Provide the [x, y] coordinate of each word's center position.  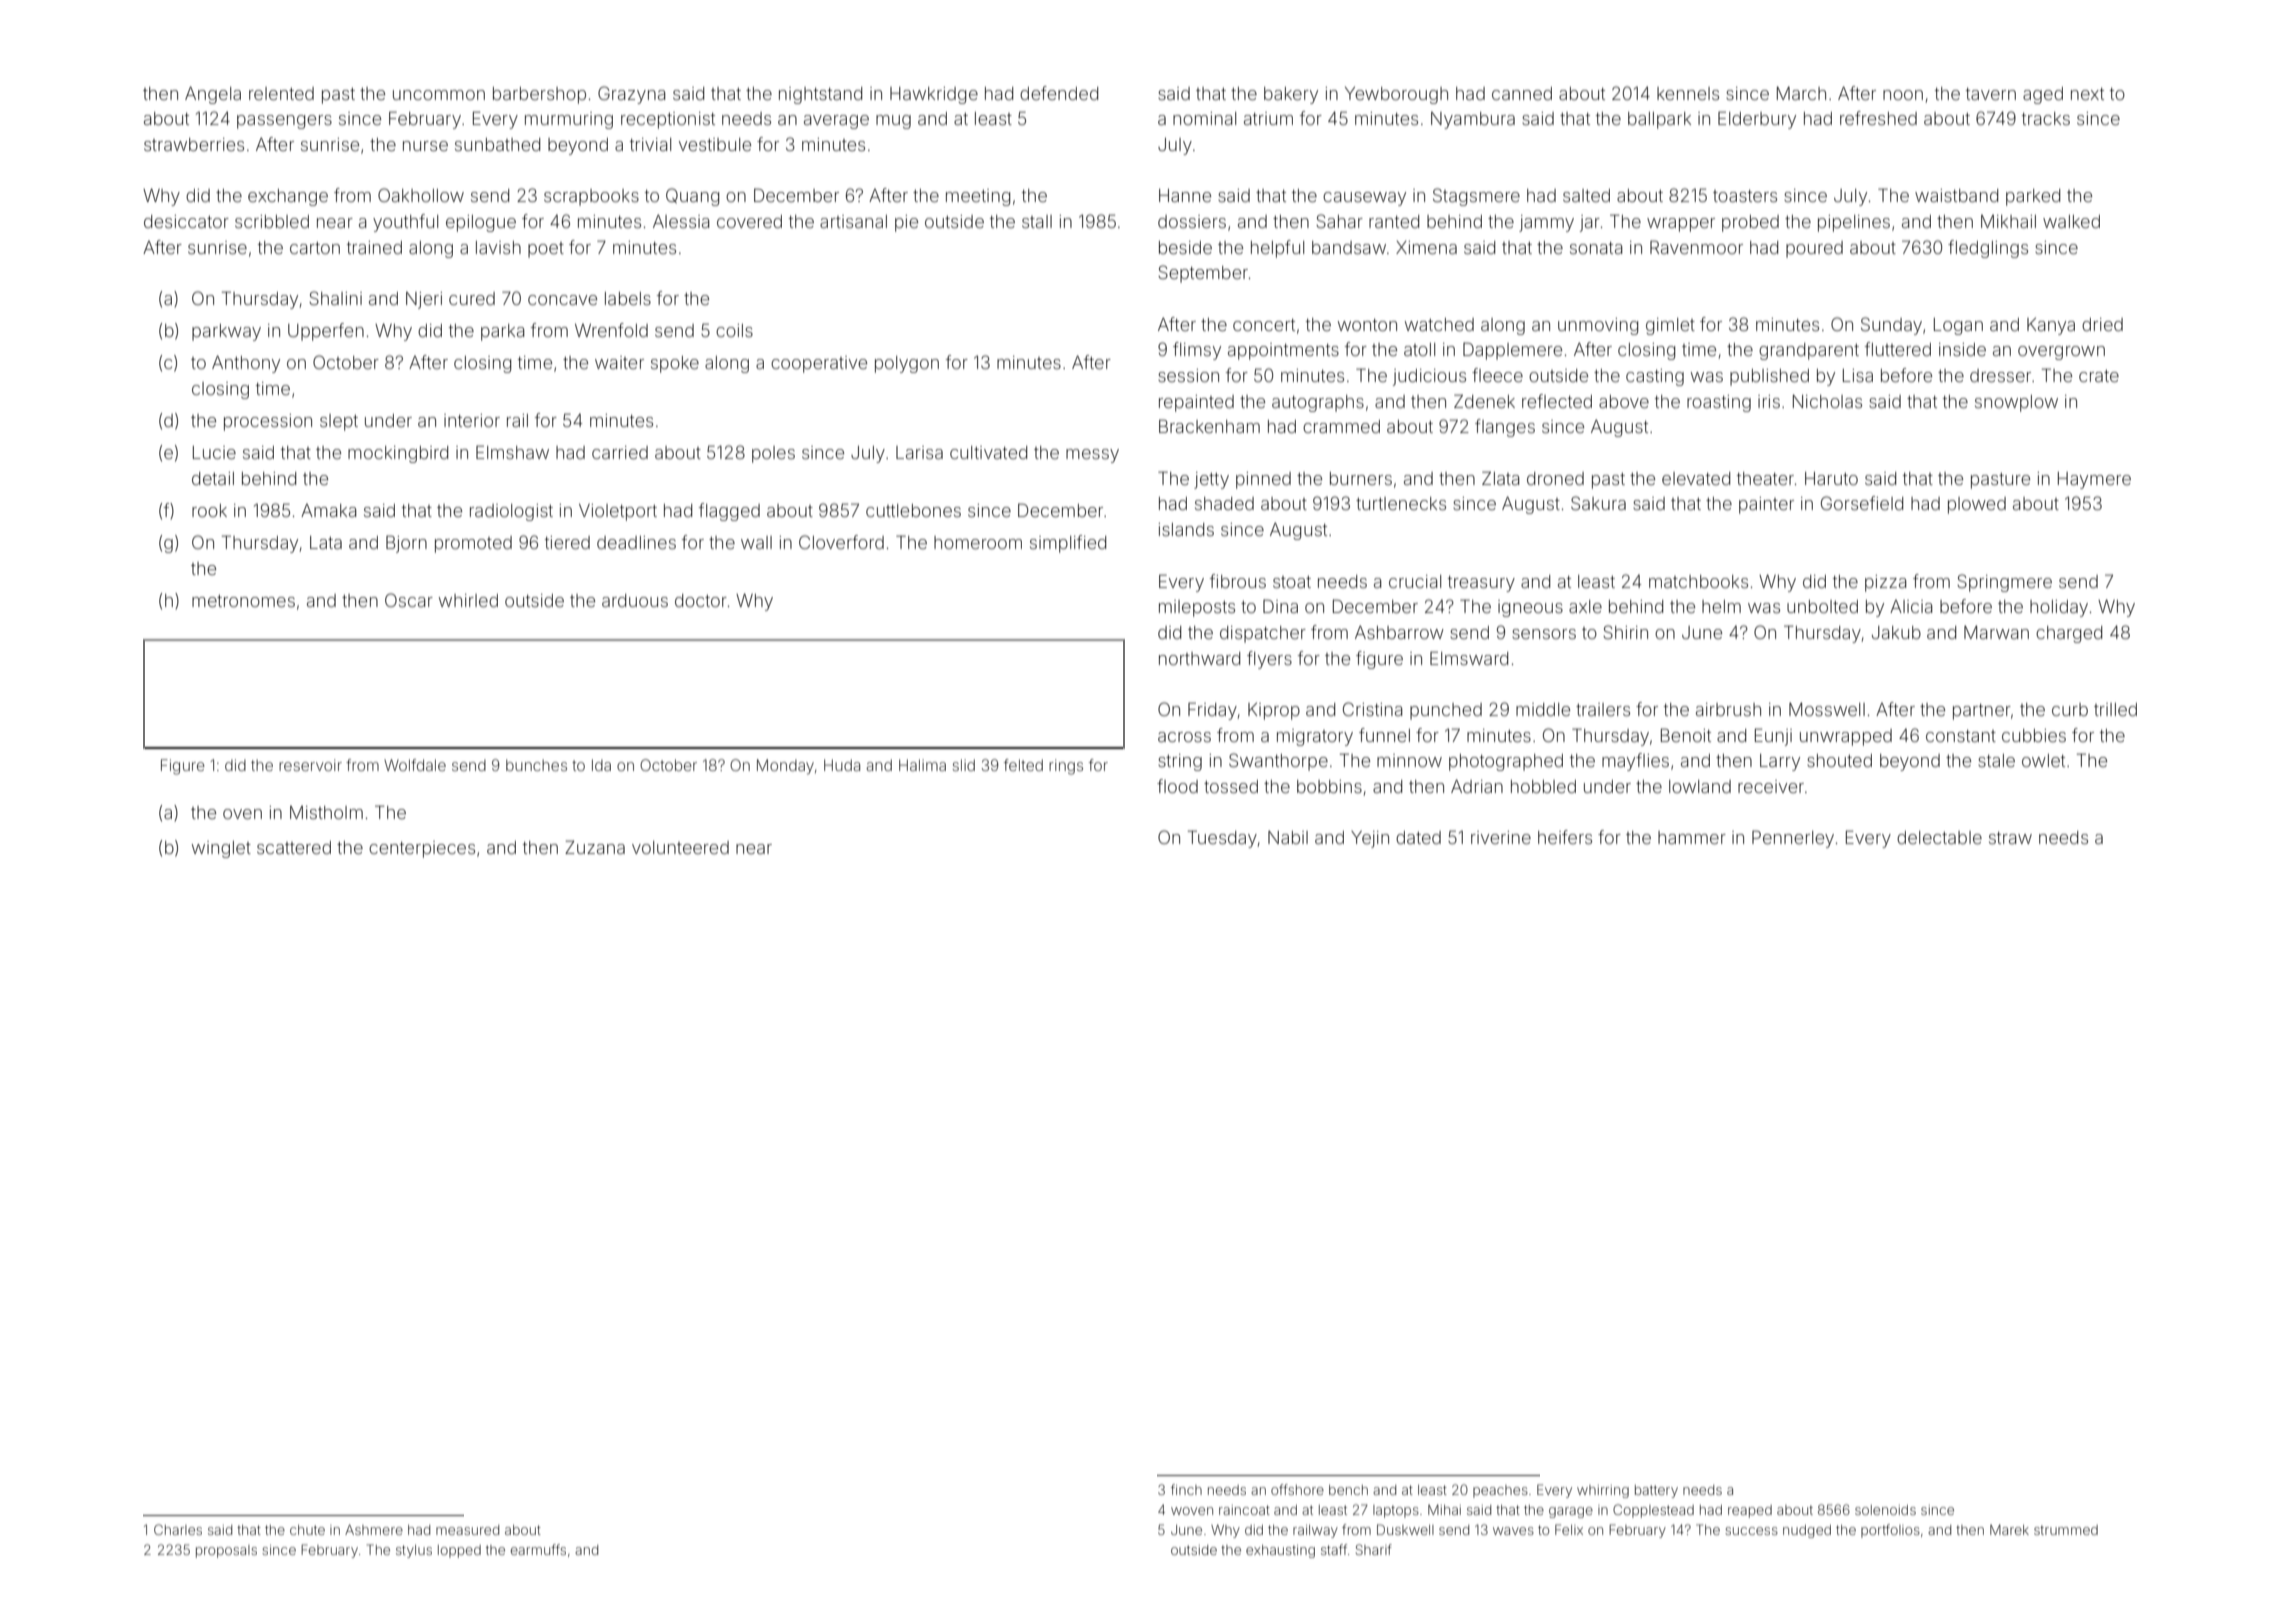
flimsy [1197, 351]
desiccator [186, 221]
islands [1186, 529]
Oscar [409, 600]
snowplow [2016, 403]
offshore [1297, 1489]
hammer [1692, 837]
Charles [178, 1529]
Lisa [1858, 375]
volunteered [680, 847]
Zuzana [595, 847]
